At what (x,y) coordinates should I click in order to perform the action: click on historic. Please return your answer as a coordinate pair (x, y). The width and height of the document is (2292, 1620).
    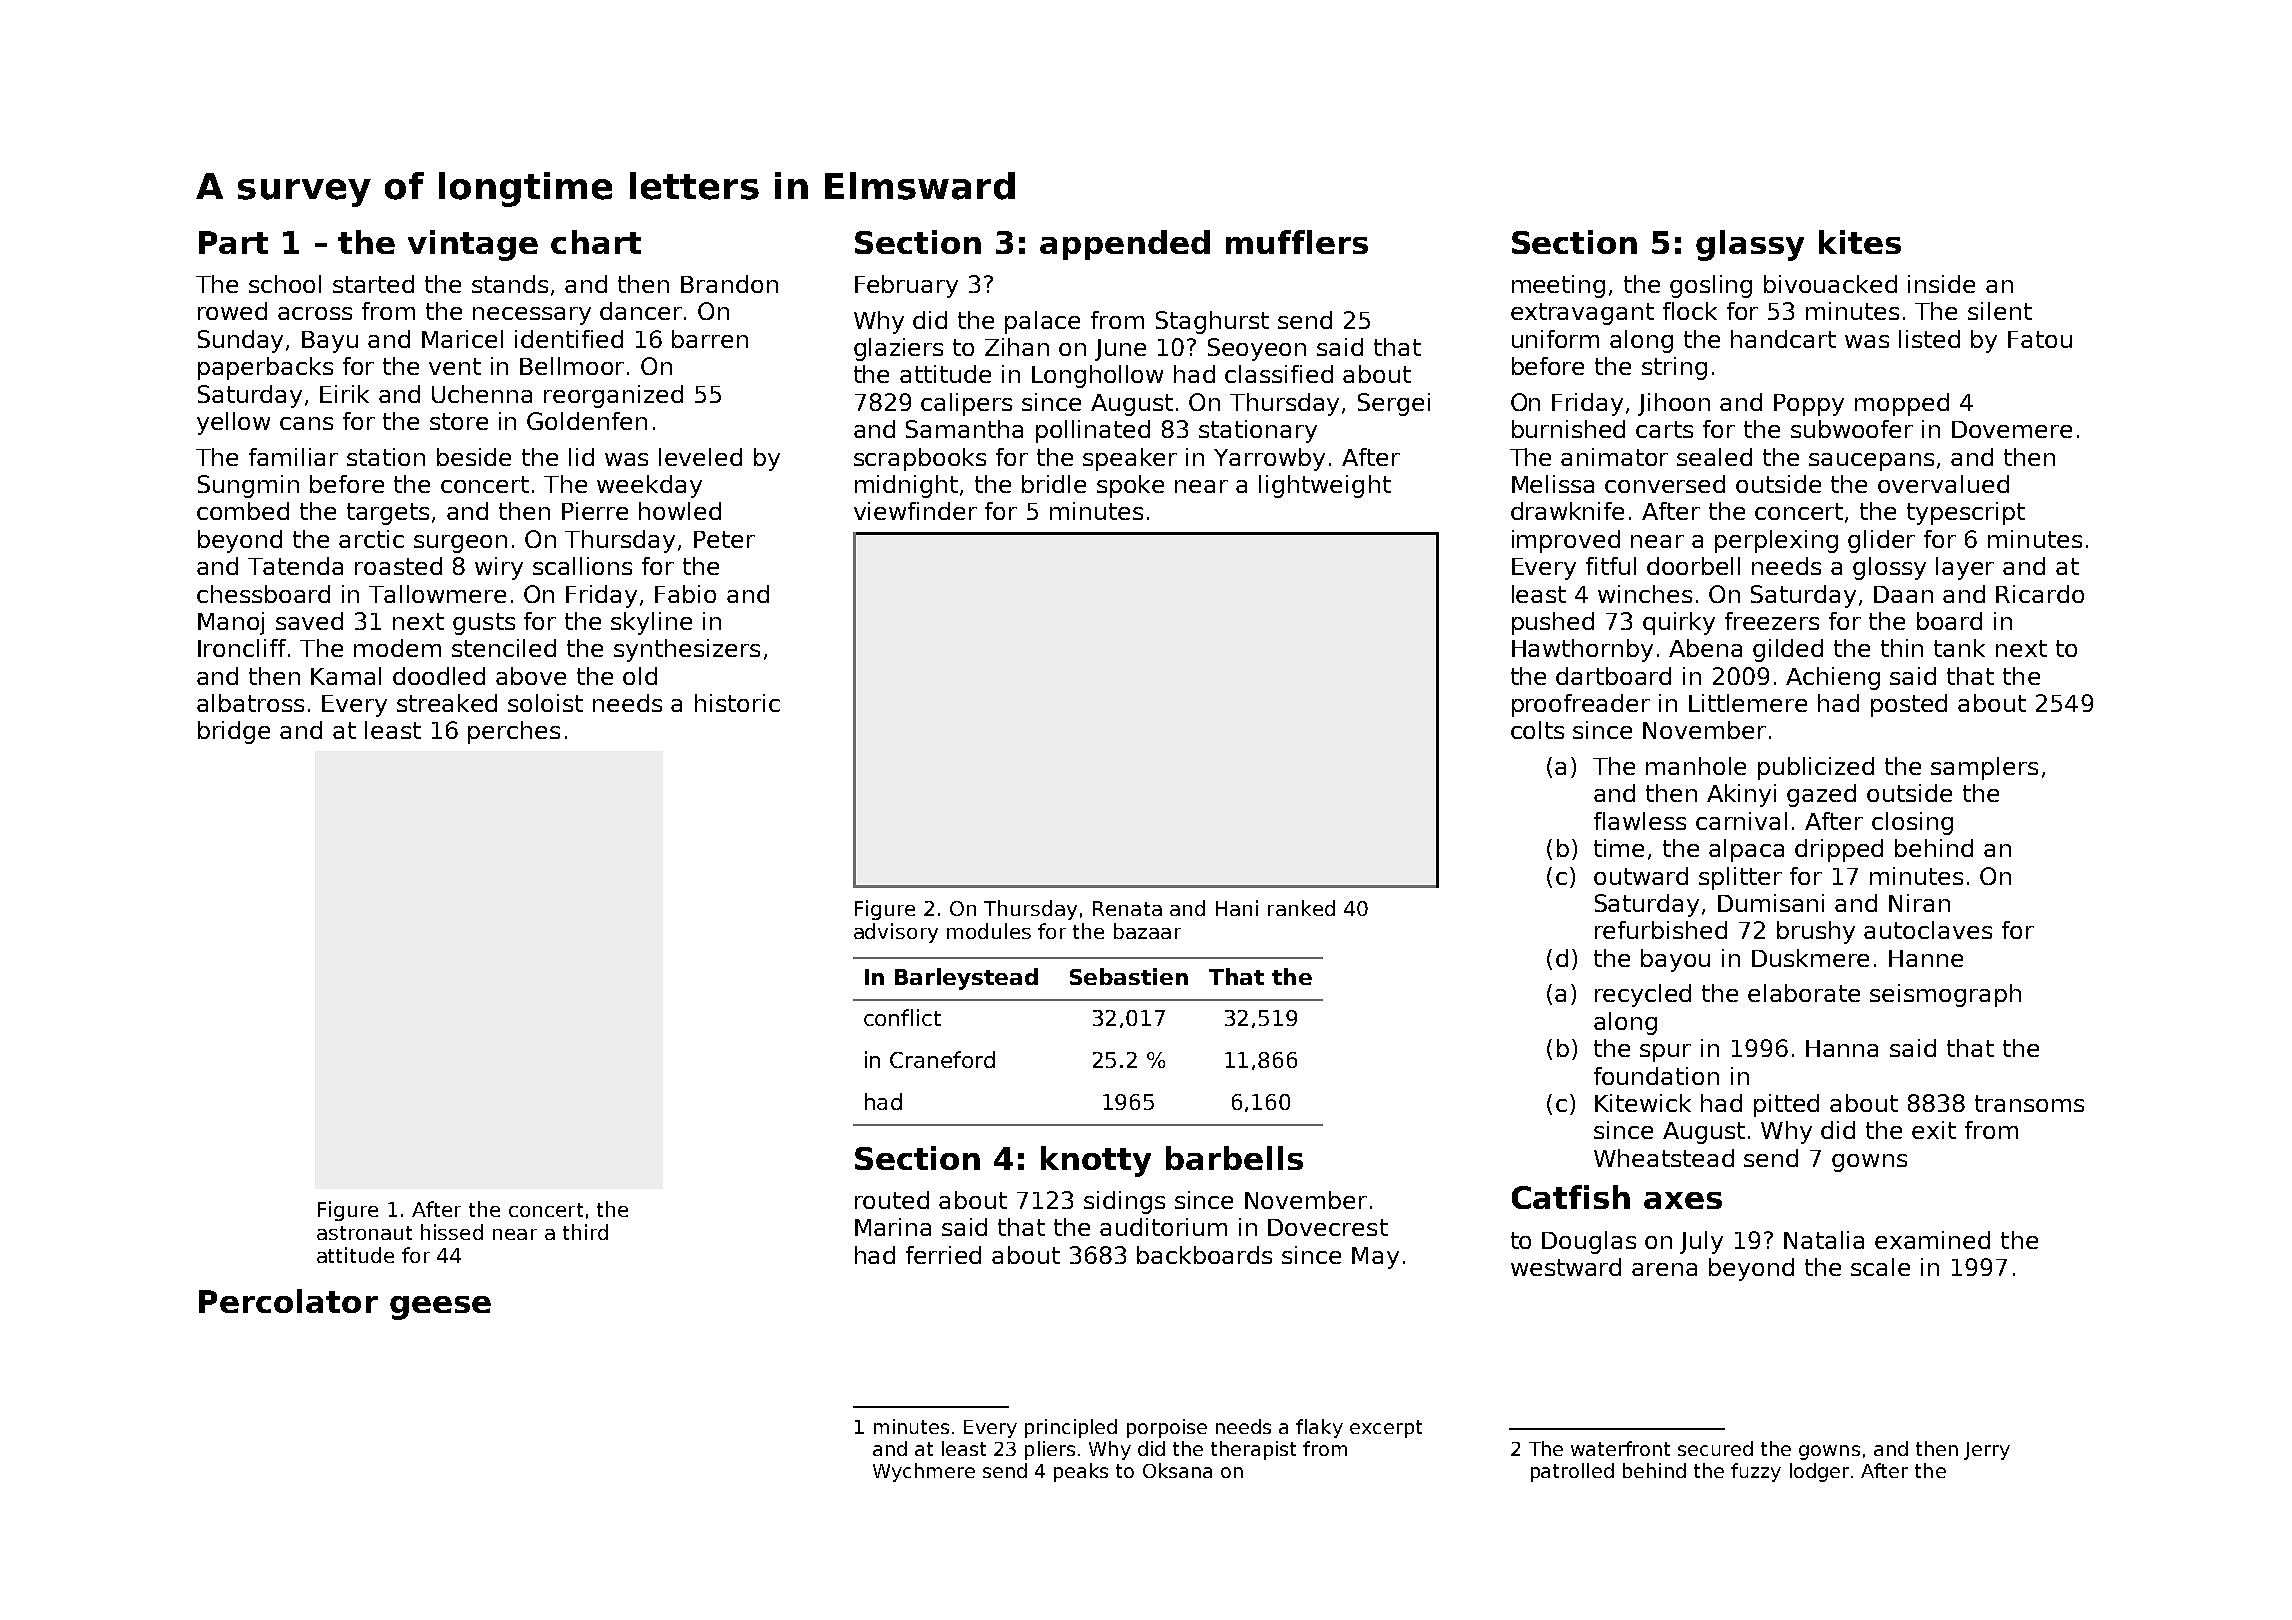
    Looking at the image, I should click on (737, 703).
